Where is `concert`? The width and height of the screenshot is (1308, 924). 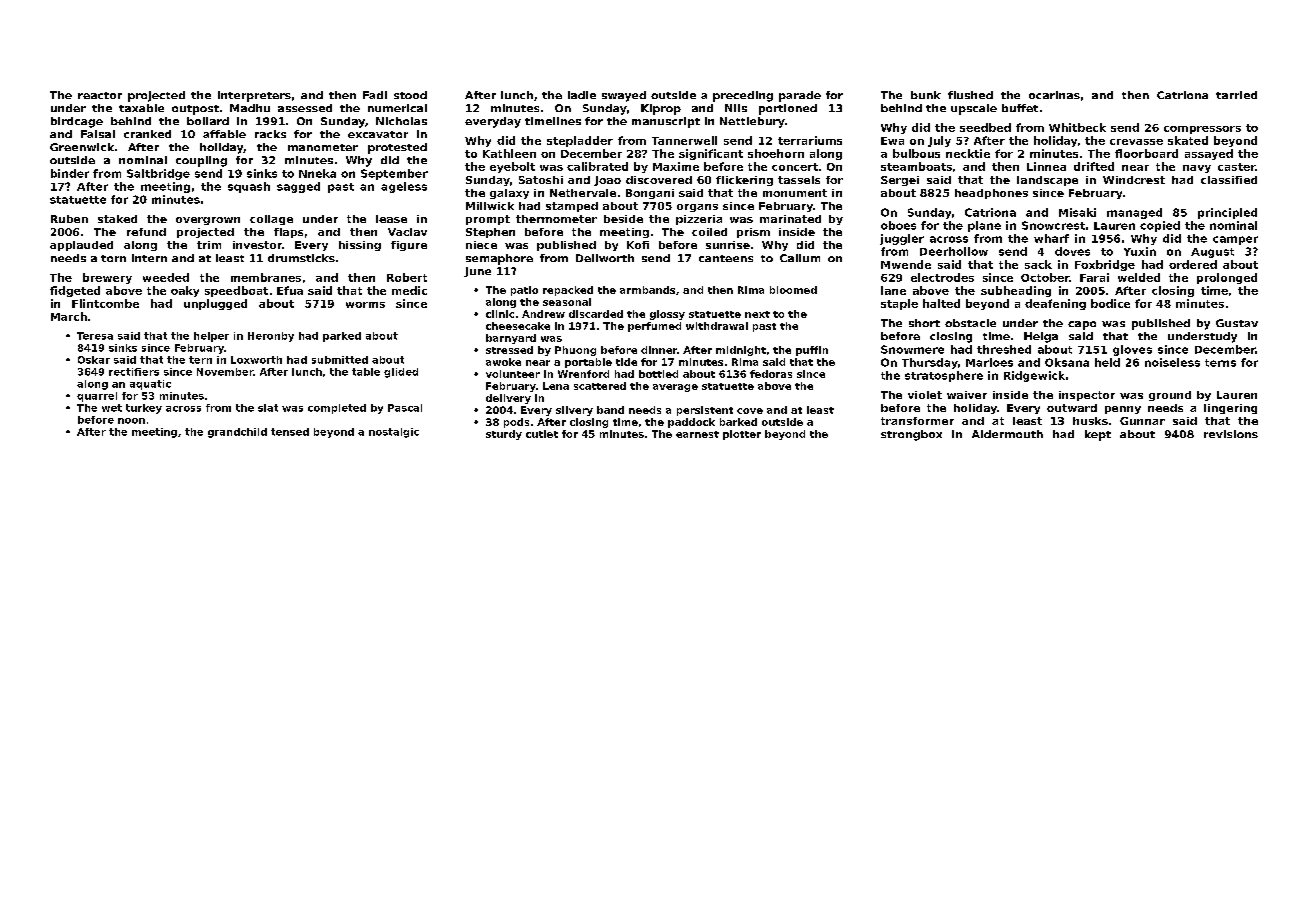
concert is located at coordinates (795, 167).
